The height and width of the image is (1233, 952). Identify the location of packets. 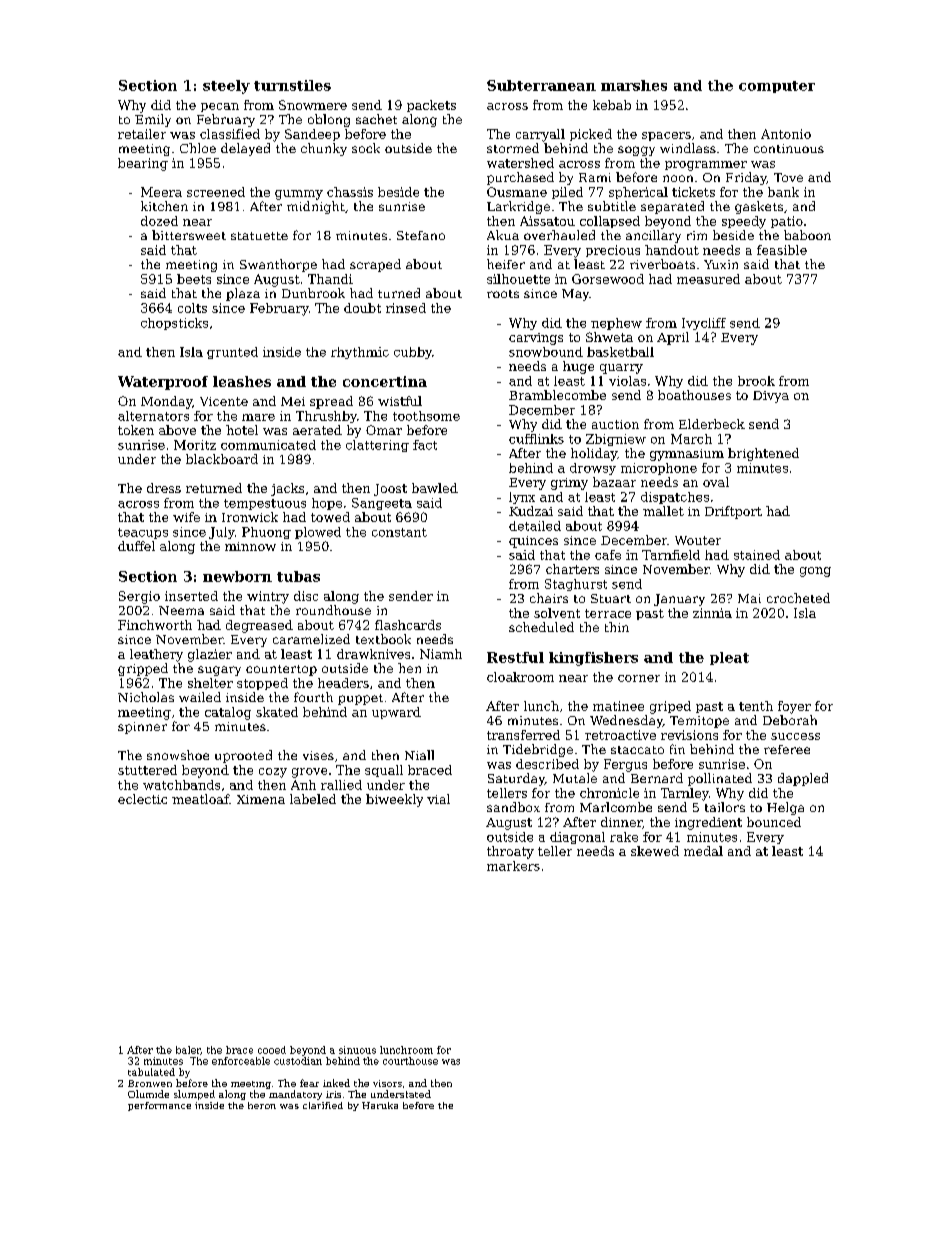
(431, 106).
